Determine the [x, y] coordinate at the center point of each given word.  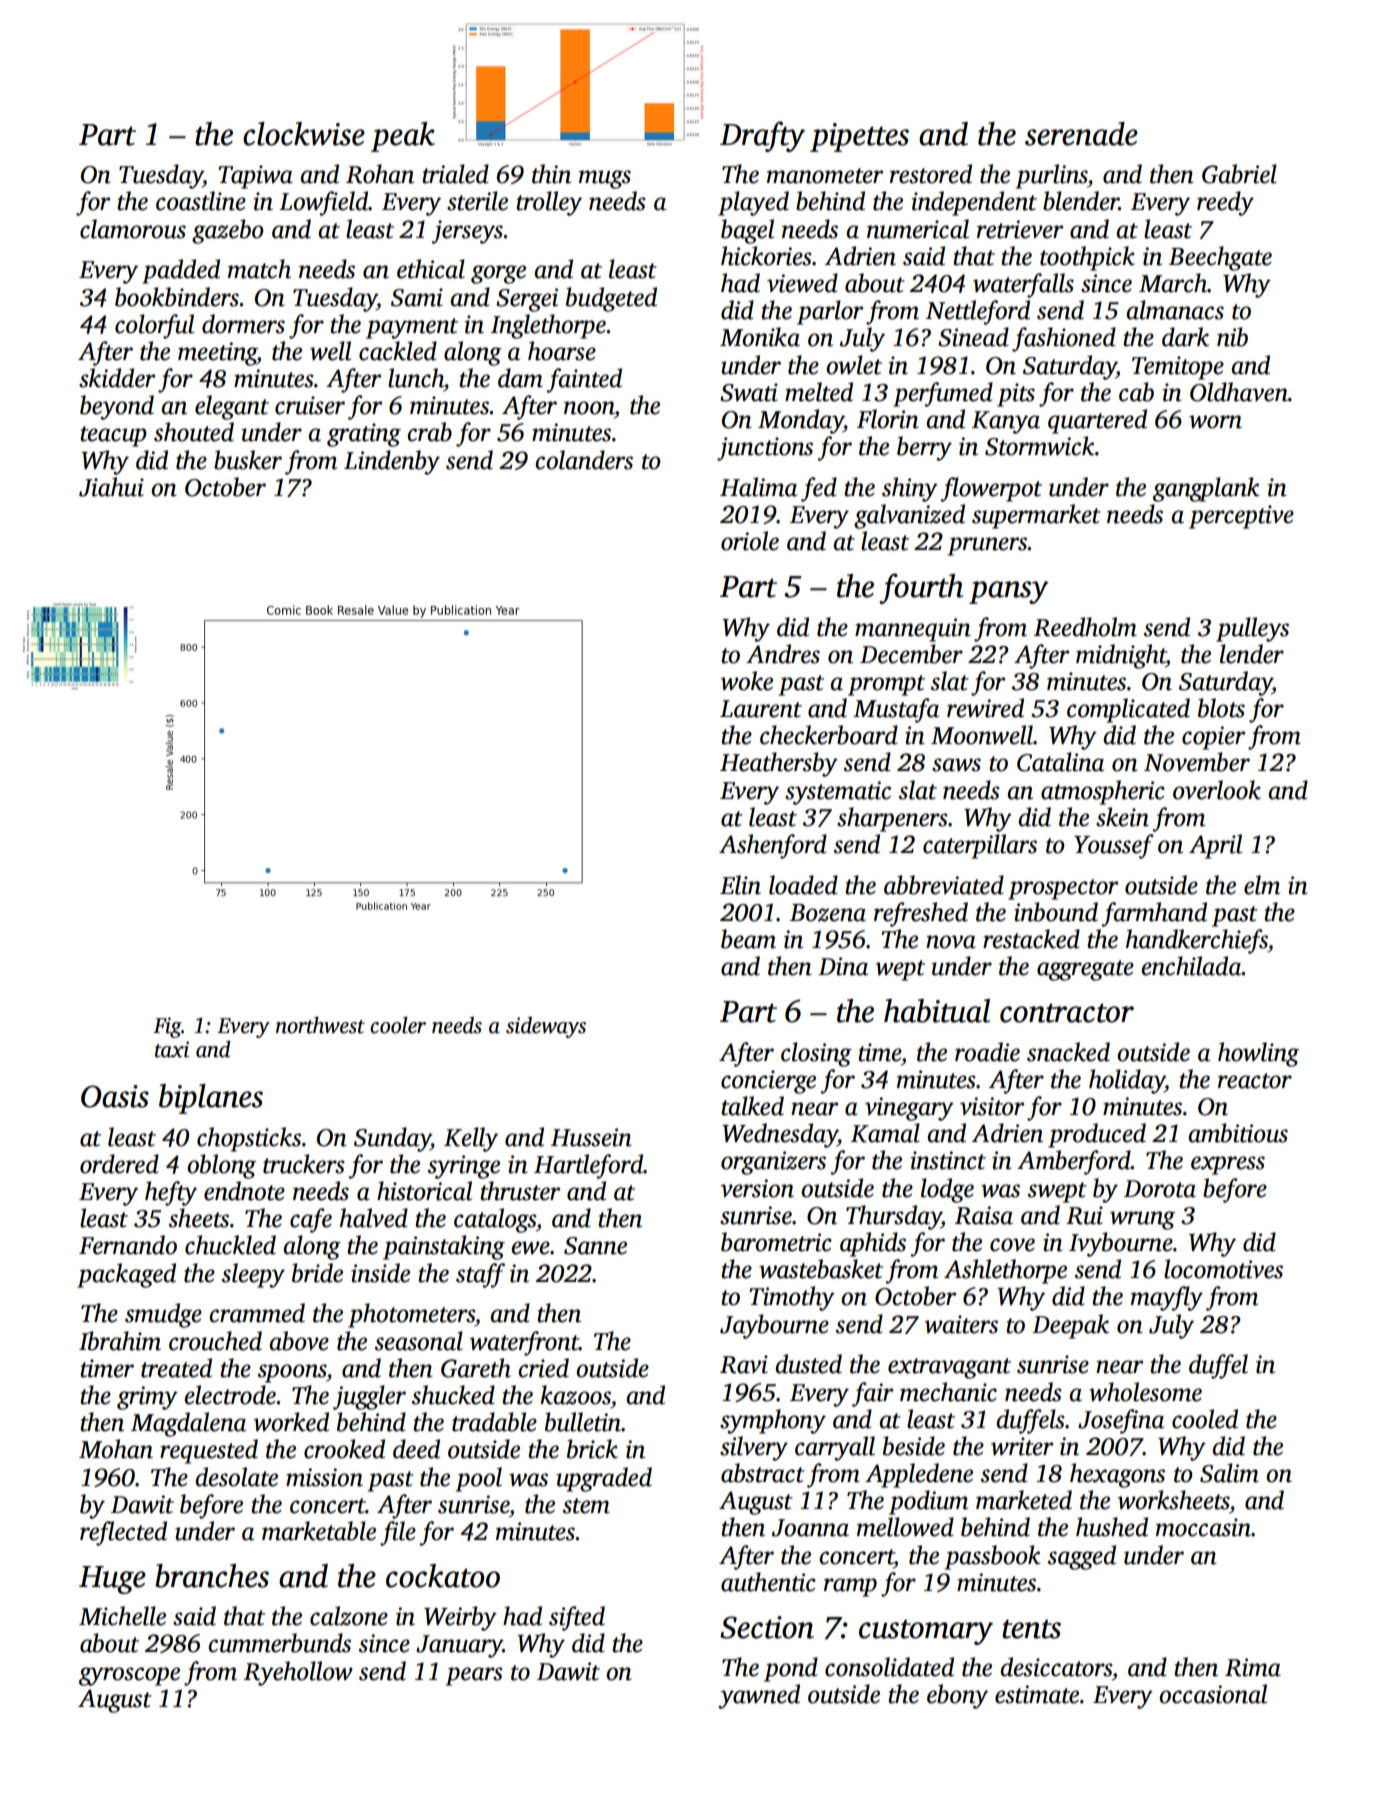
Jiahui [111, 487]
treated [176, 1368]
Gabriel [1239, 174]
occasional [1213, 1694]
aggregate [1085, 970]
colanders [584, 460]
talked [752, 1106]
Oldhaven [1239, 392]
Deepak [1070, 1326]
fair [872, 1394]
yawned [759, 1696]
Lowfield [324, 203]
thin [551, 174]
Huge [112, 1580]
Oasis [115, 1096]
